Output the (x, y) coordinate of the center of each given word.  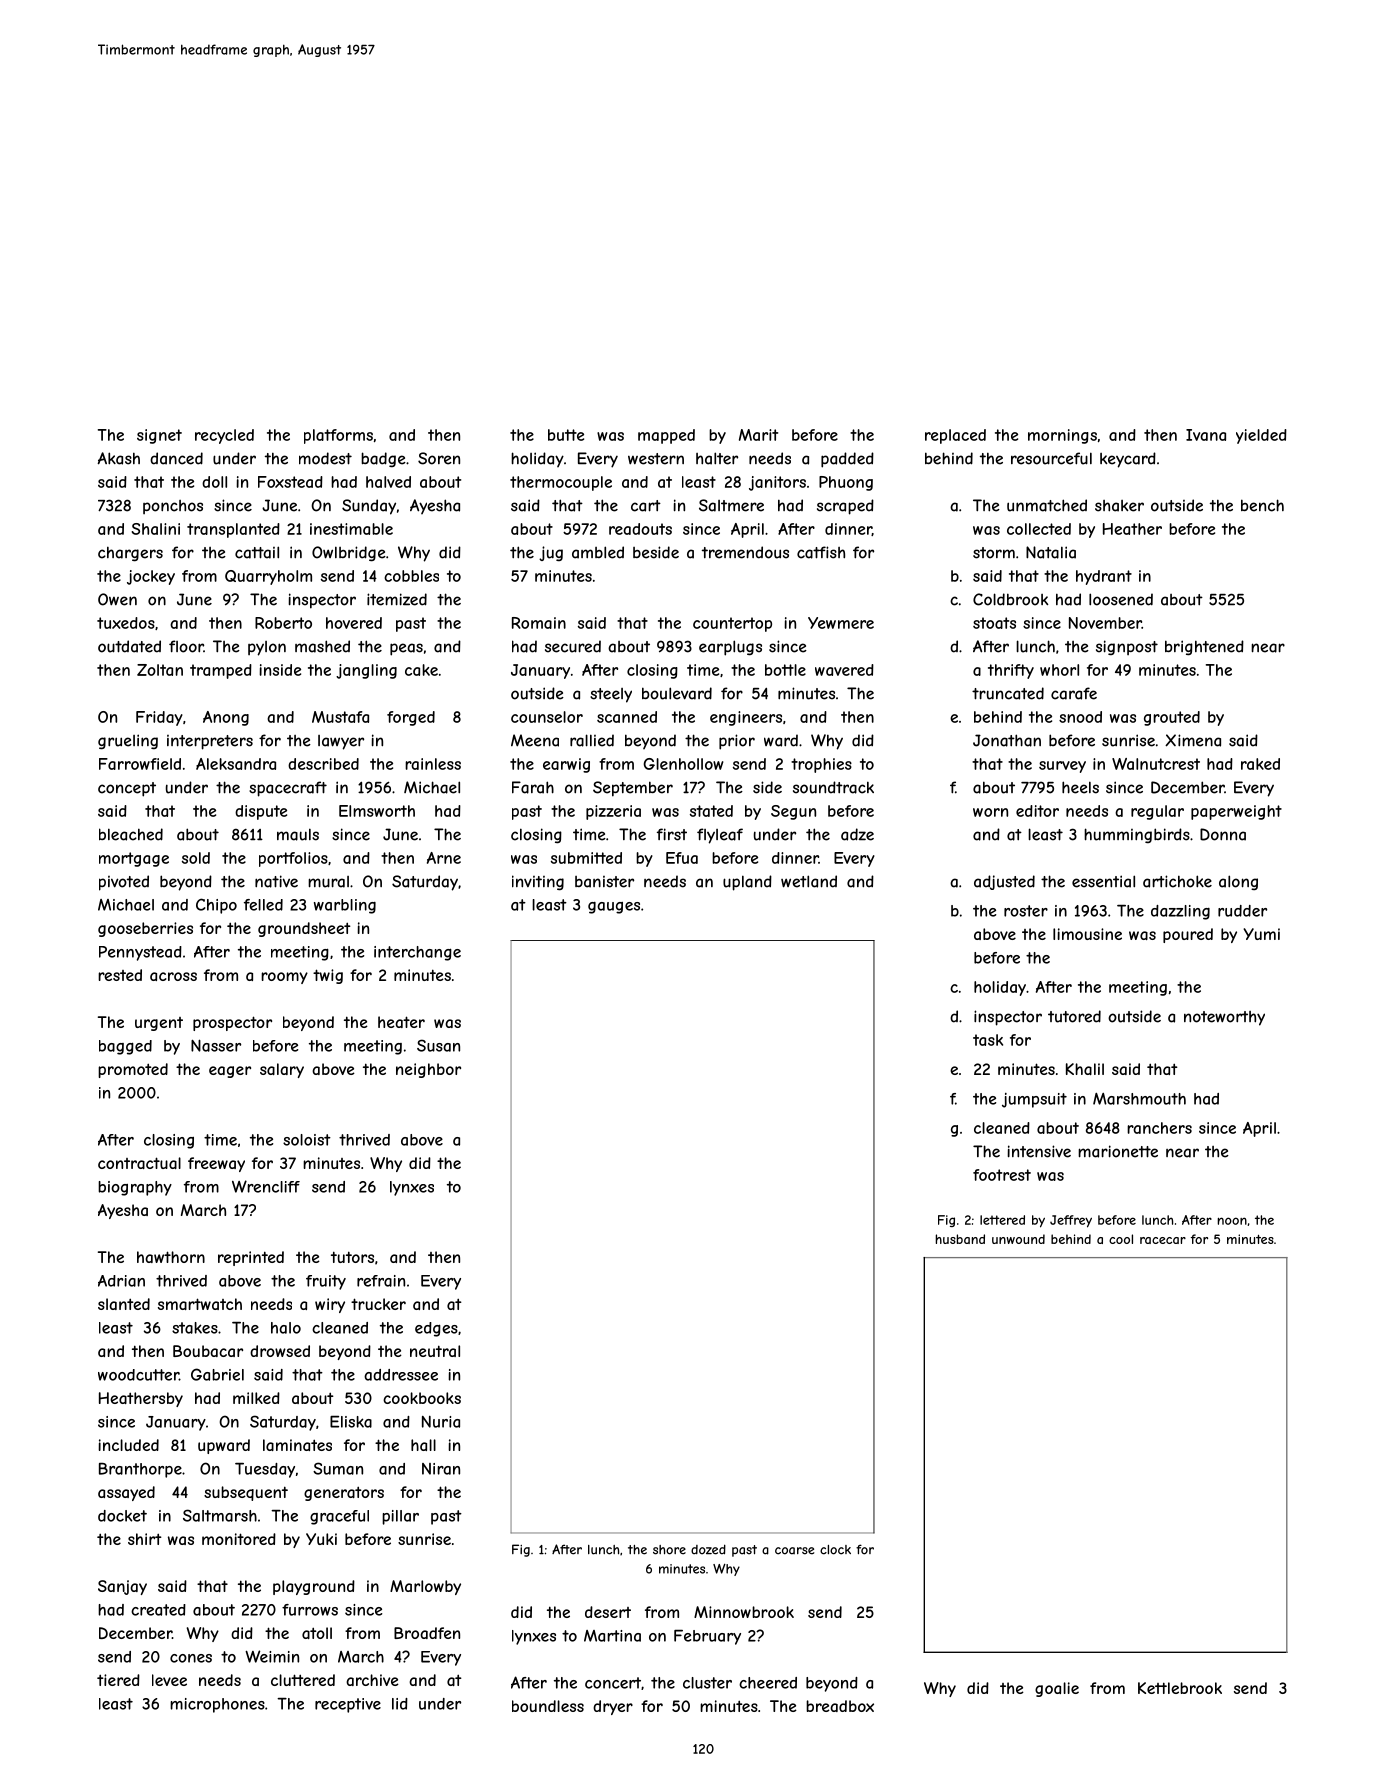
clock (835, 1550)
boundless (548, 1706)
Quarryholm (268, 577)
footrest (1002, 1175)
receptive (348, 1705)
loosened (1121, 599)
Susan (438, 1045)
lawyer (341, 742)
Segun (793, 812)
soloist (307, 1140)
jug (551, 553)
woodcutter (138, 1375)
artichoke (1177, 881)
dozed (708, 1549)
